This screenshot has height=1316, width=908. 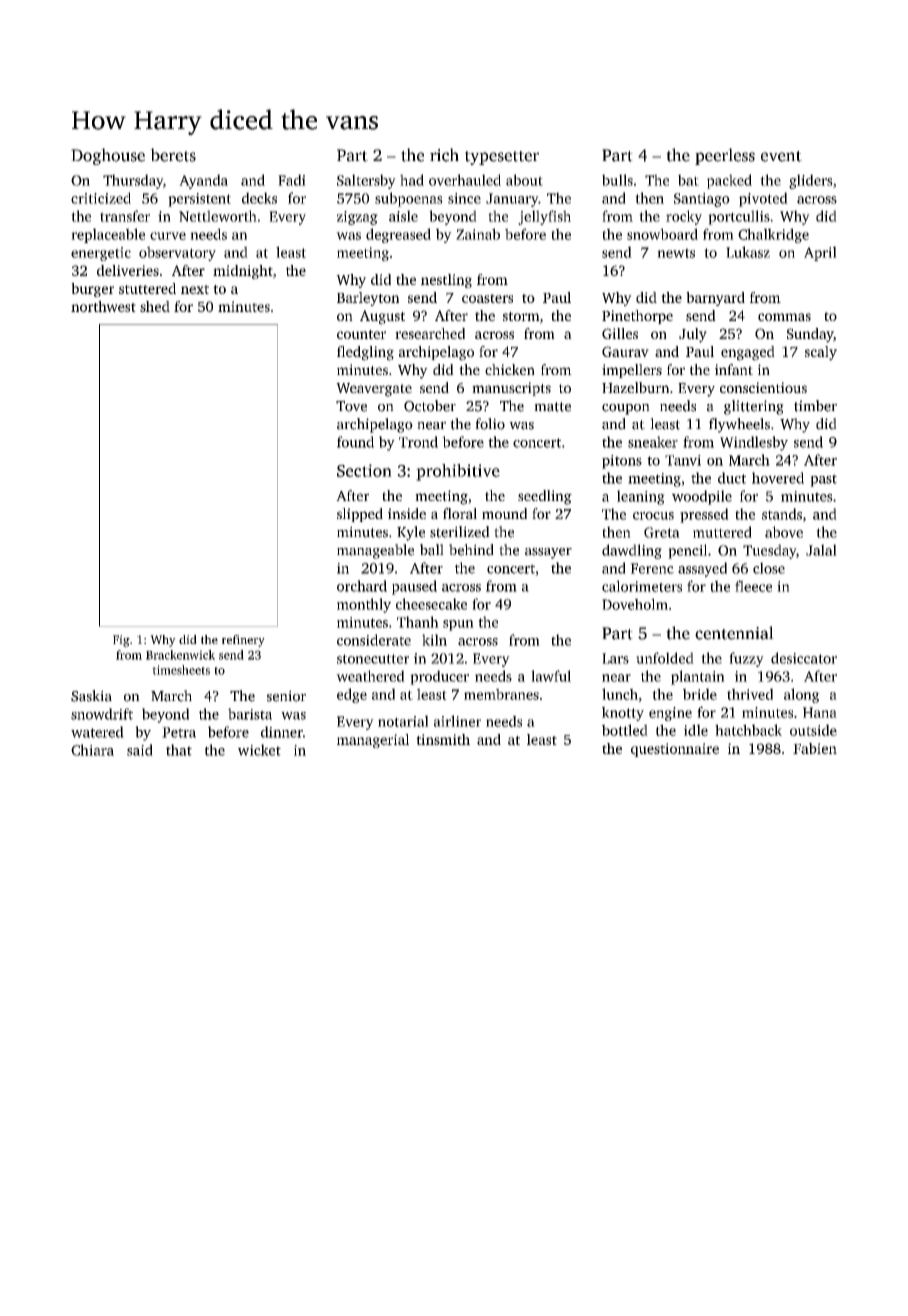 I want to click on berets, so click(x=173, y=155).
